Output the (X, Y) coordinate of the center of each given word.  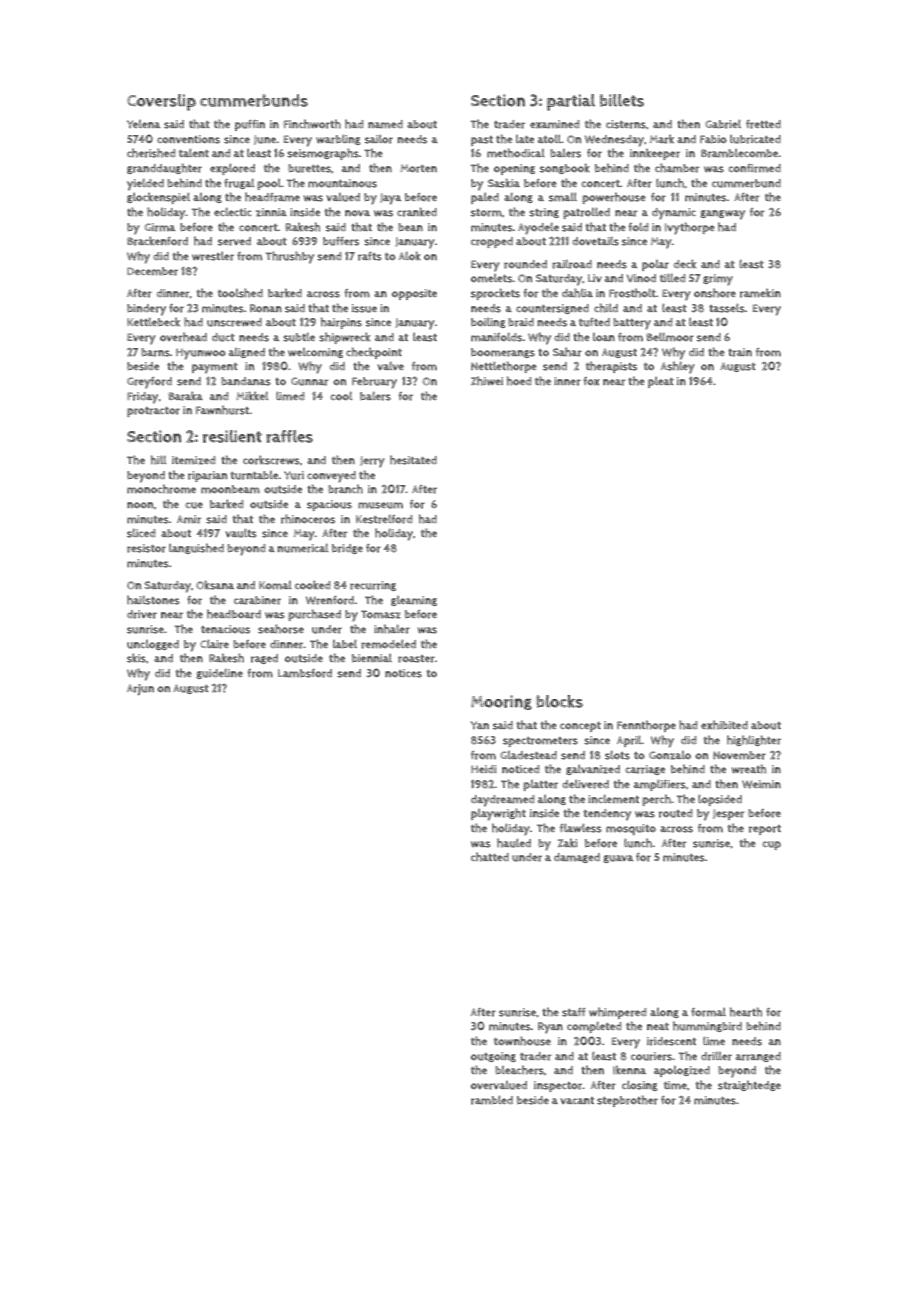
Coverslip (161, 102)
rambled (492, 1100)
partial (571, 102)
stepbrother (627, 1101)
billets (622, 100)
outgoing (493, 1057)
